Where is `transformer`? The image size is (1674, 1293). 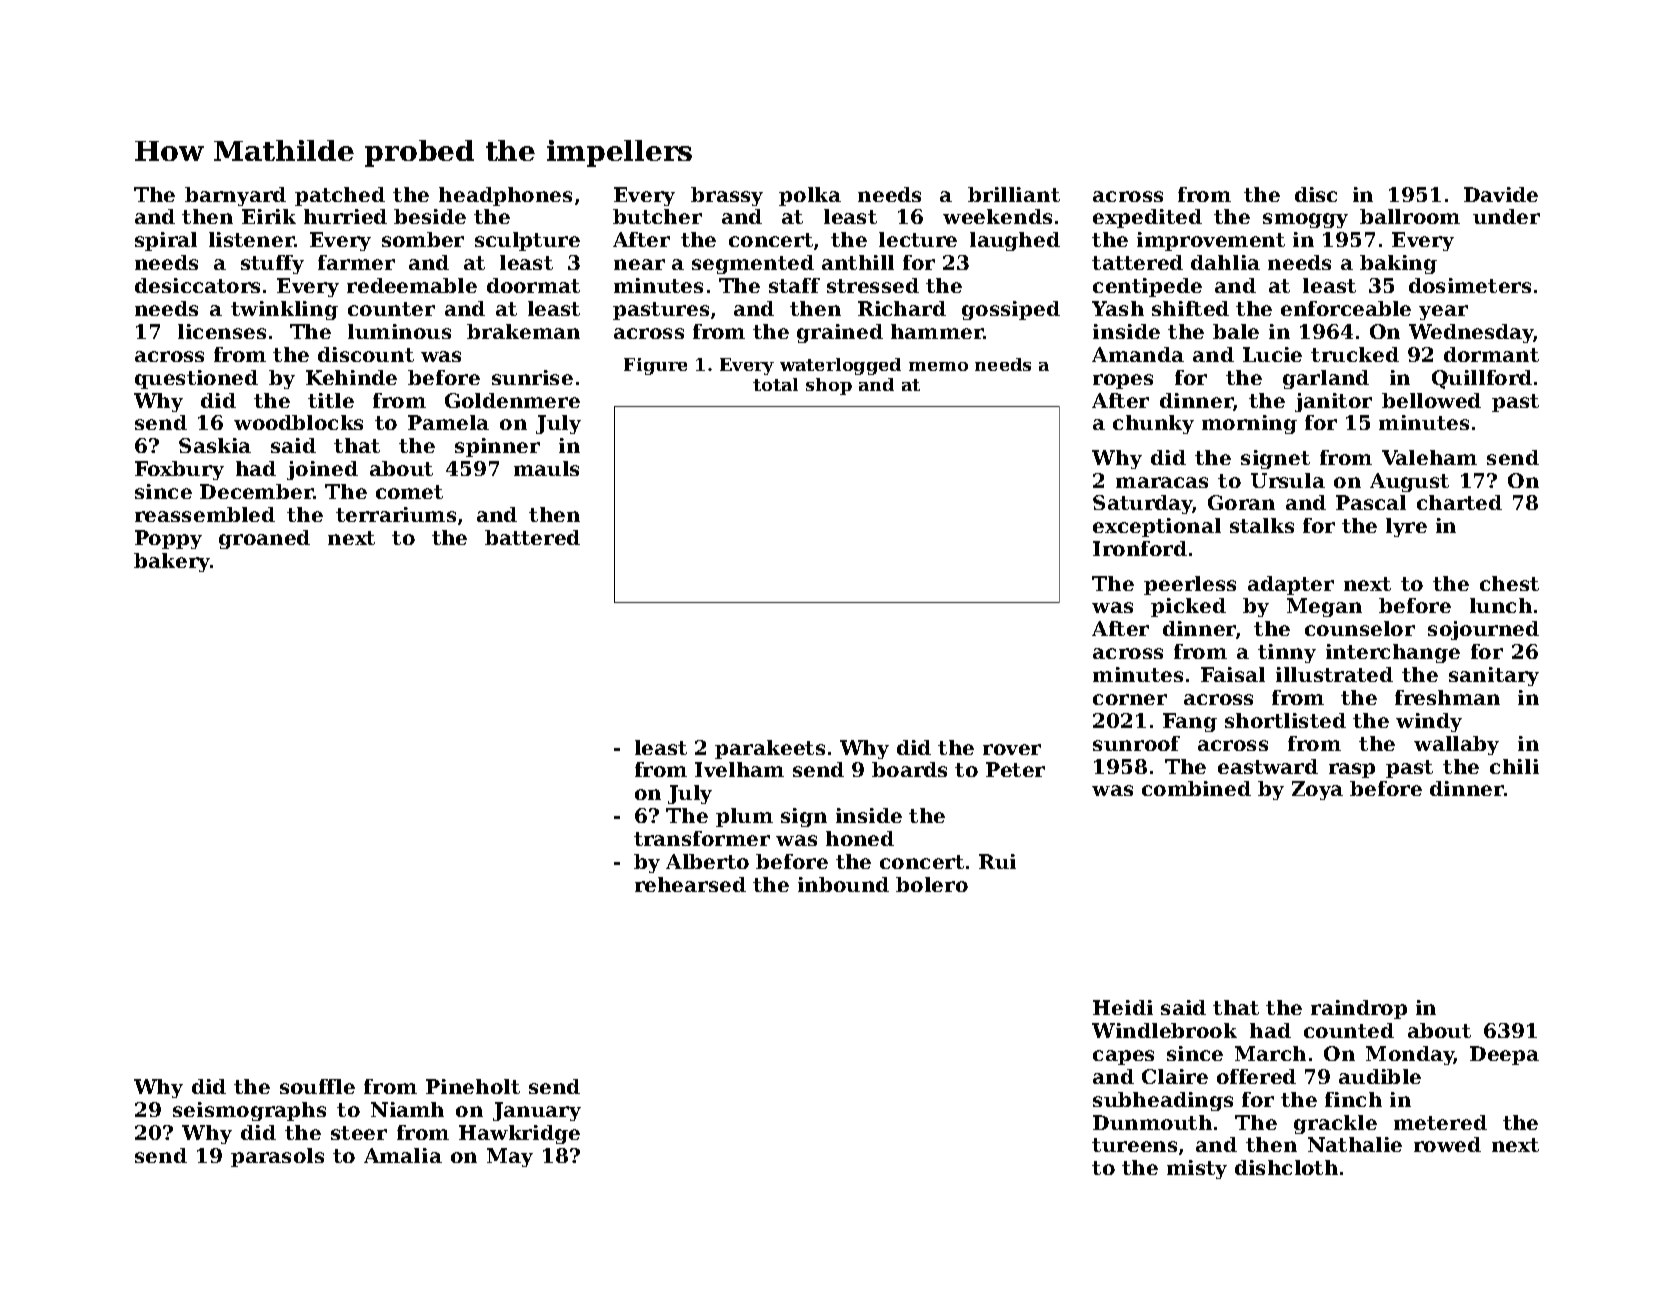 transformer is located at coordinates (702, 838).
